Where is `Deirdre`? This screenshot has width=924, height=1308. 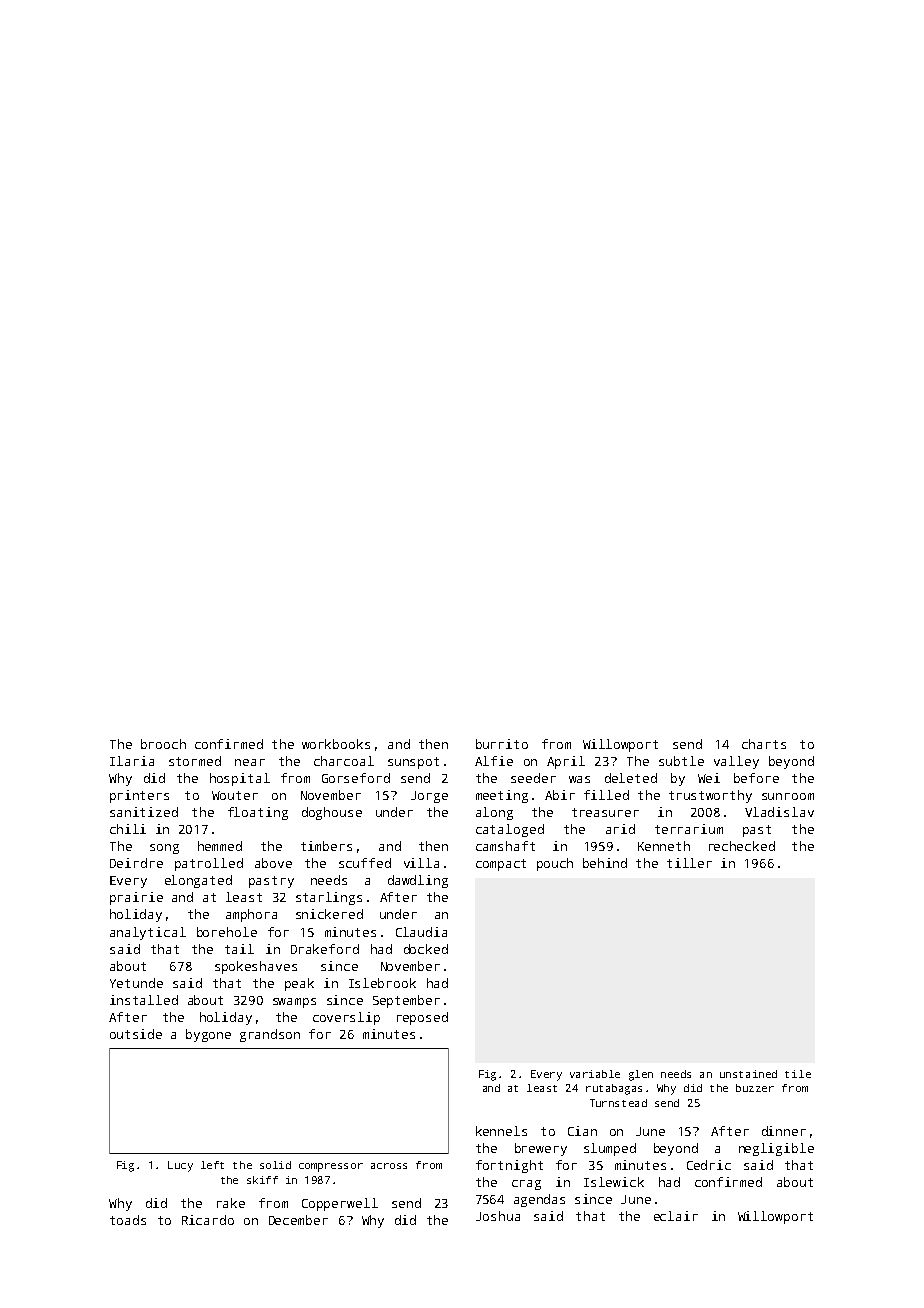
Deirdre is located at coordinates (136, 863).
